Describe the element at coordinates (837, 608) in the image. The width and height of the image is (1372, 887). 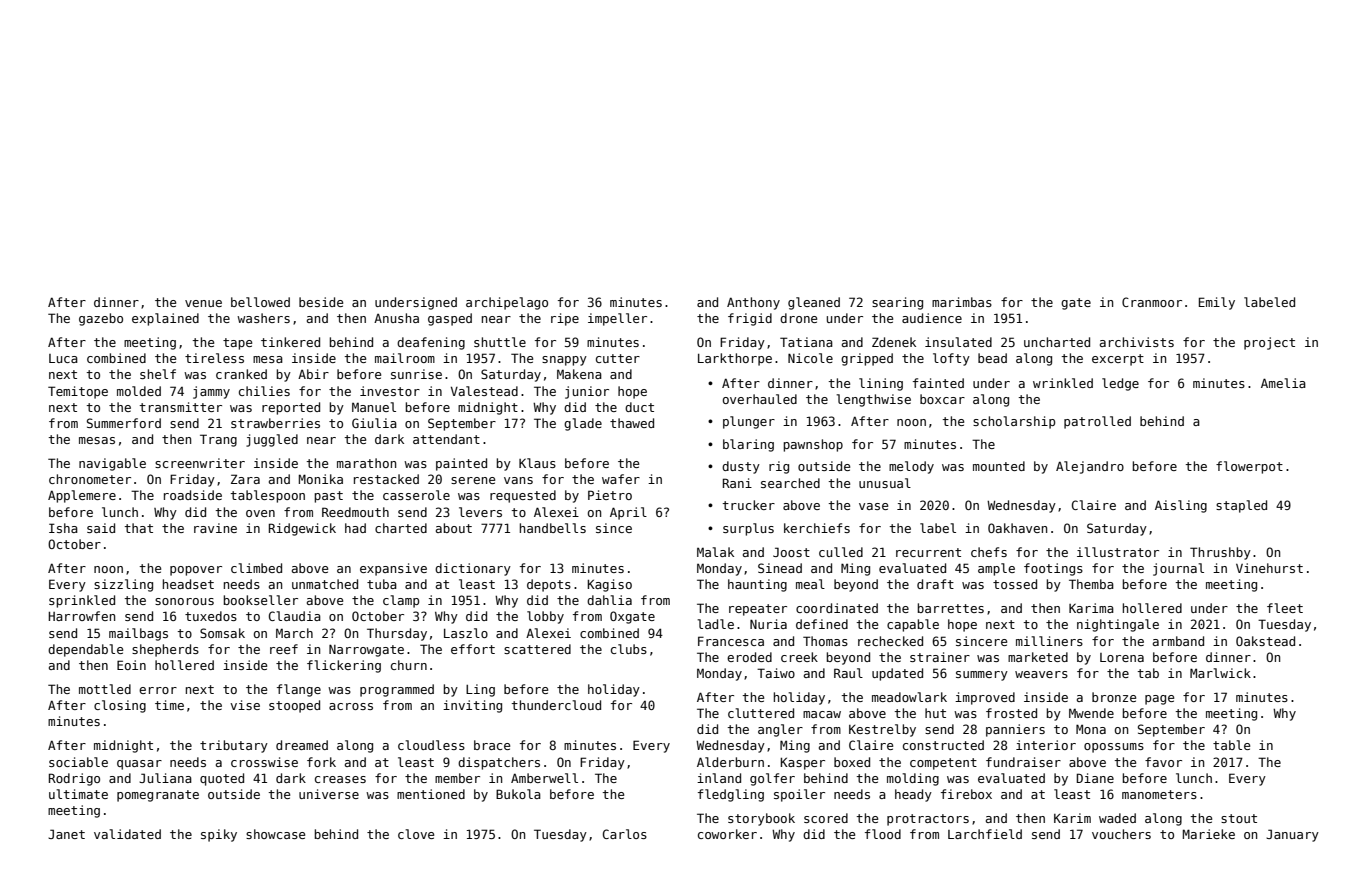
I see `coordinated` at that location.
